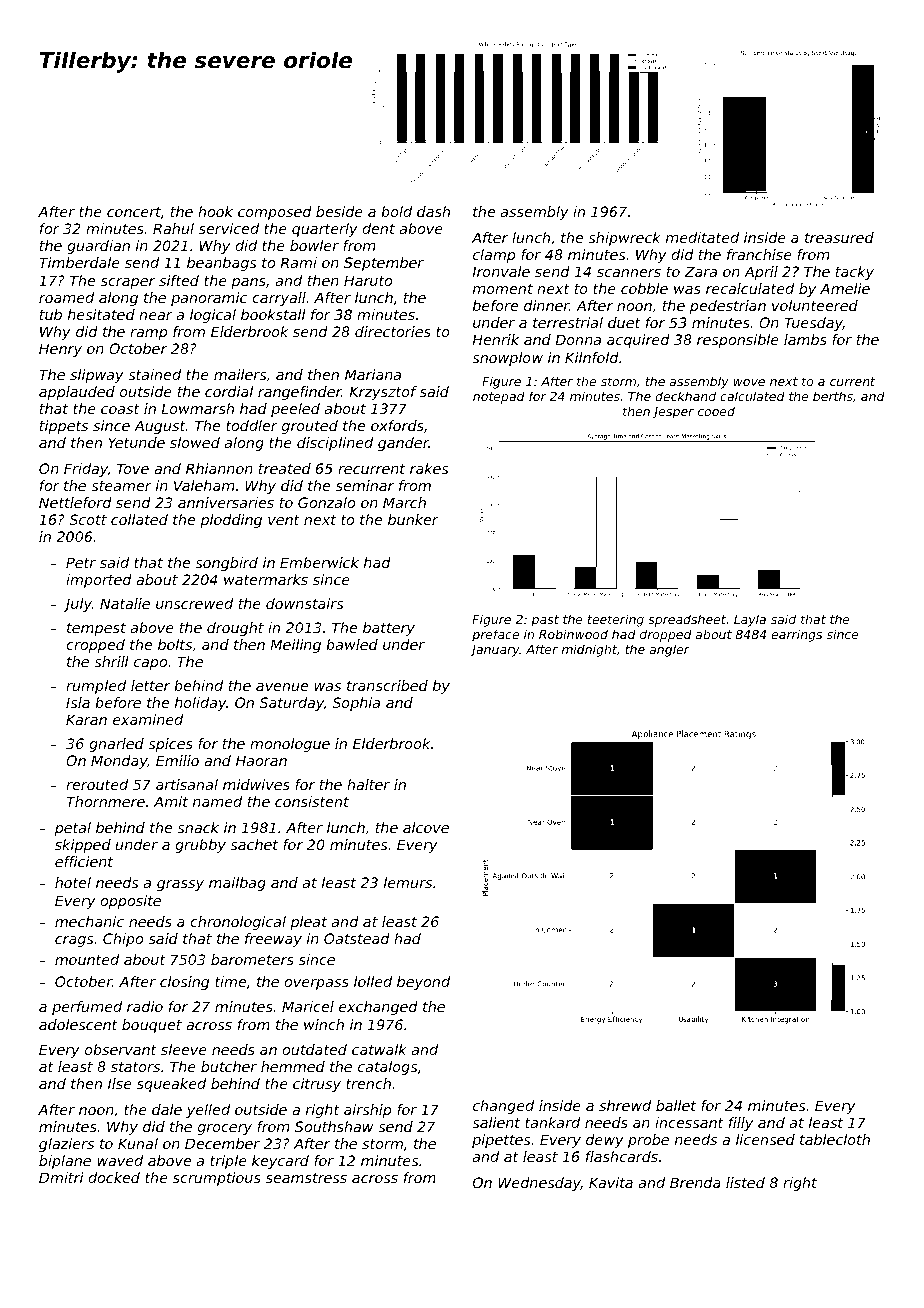  Describe the element at coordinates (741, 1124) in the screenshot. I see `filly` at that location.
